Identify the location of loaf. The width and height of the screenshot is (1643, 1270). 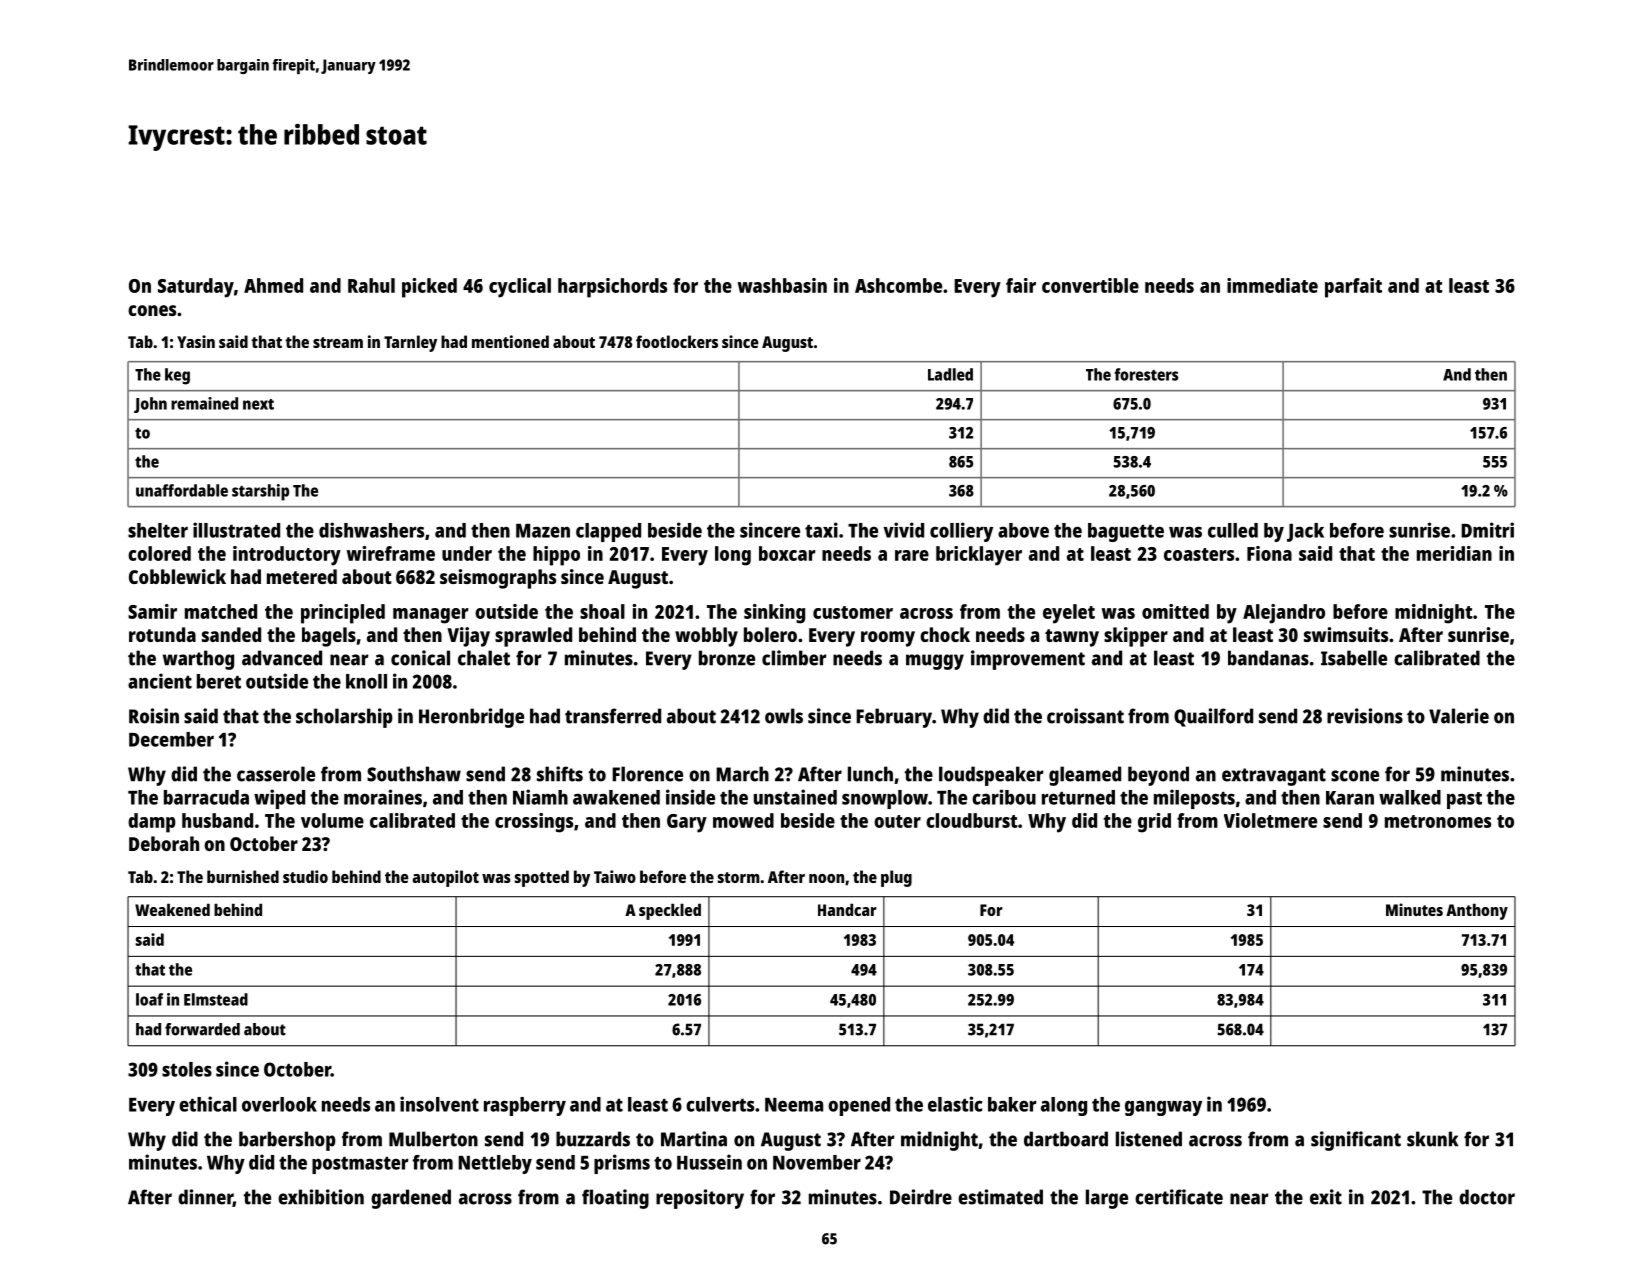
(149, 999).
